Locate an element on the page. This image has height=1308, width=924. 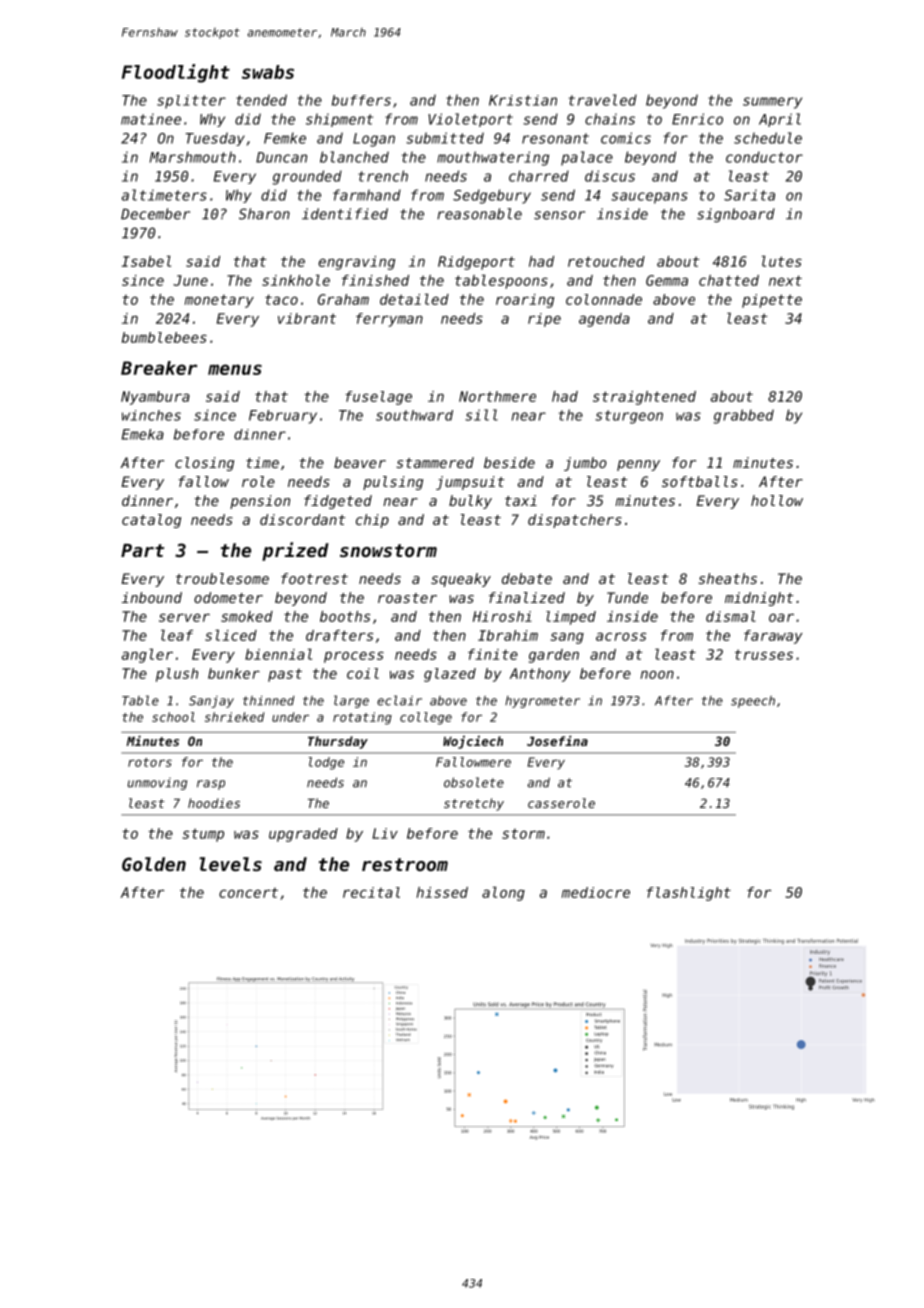
farmhand is located at coordinates (367, 195).
